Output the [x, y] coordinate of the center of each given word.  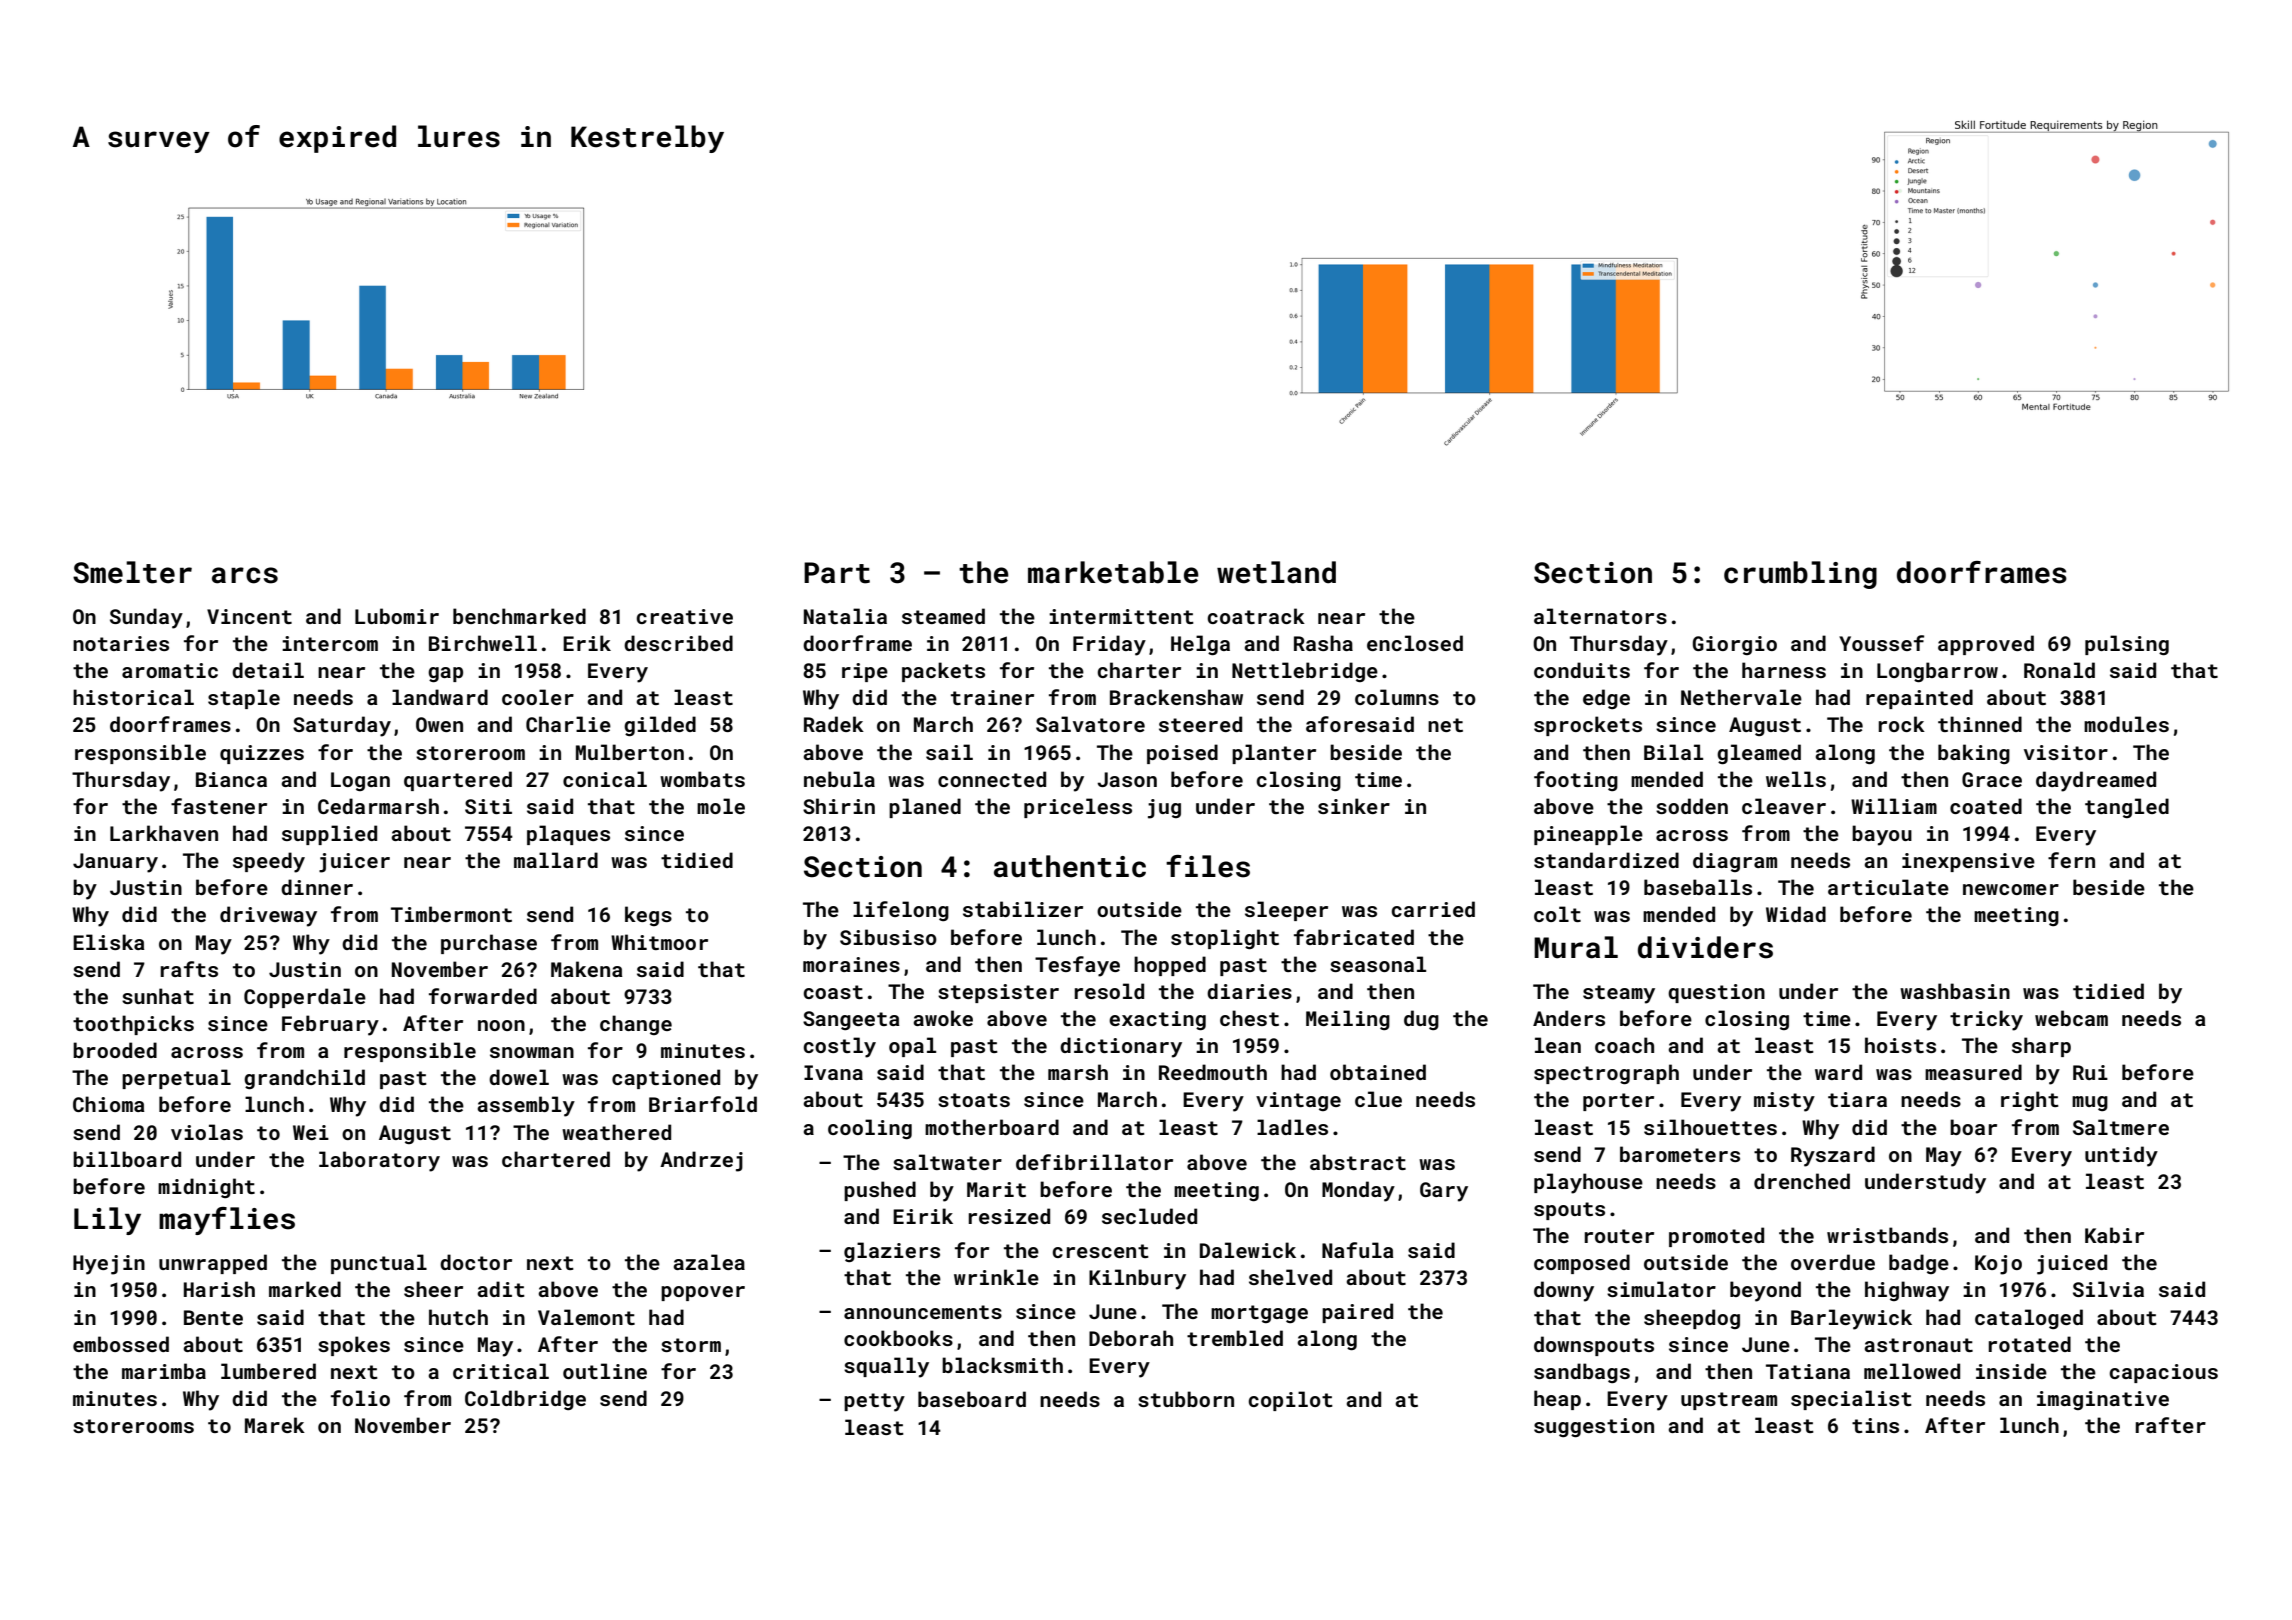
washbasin [1955, 991]
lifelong [901, 911]
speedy [269, 862]
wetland [1276, 572]
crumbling [1800, 575]
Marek [275, 1425]
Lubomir [397, 616]
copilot [1290, 1401]
